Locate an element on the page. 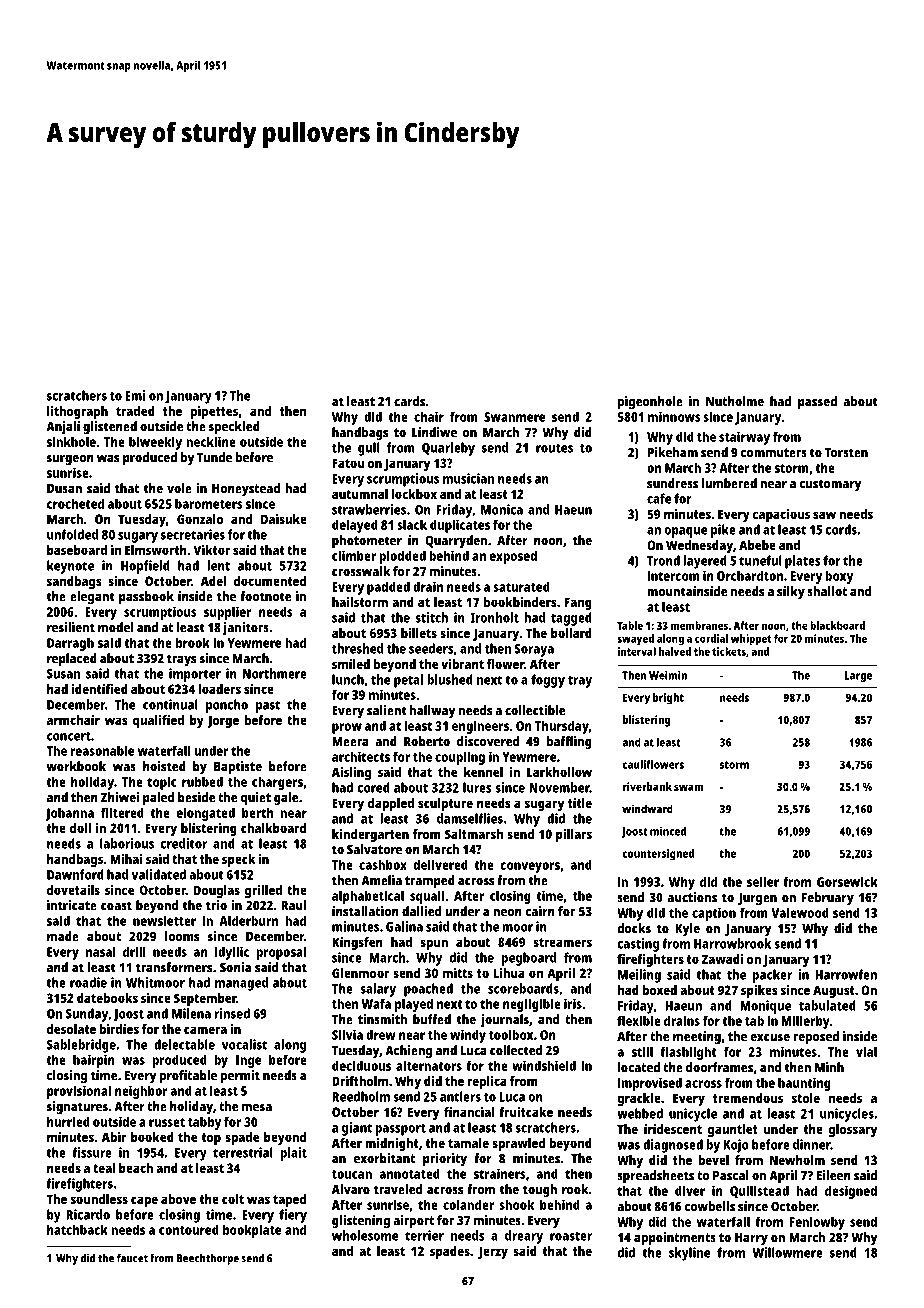  Soraya is located at coordinates (534, 650).
